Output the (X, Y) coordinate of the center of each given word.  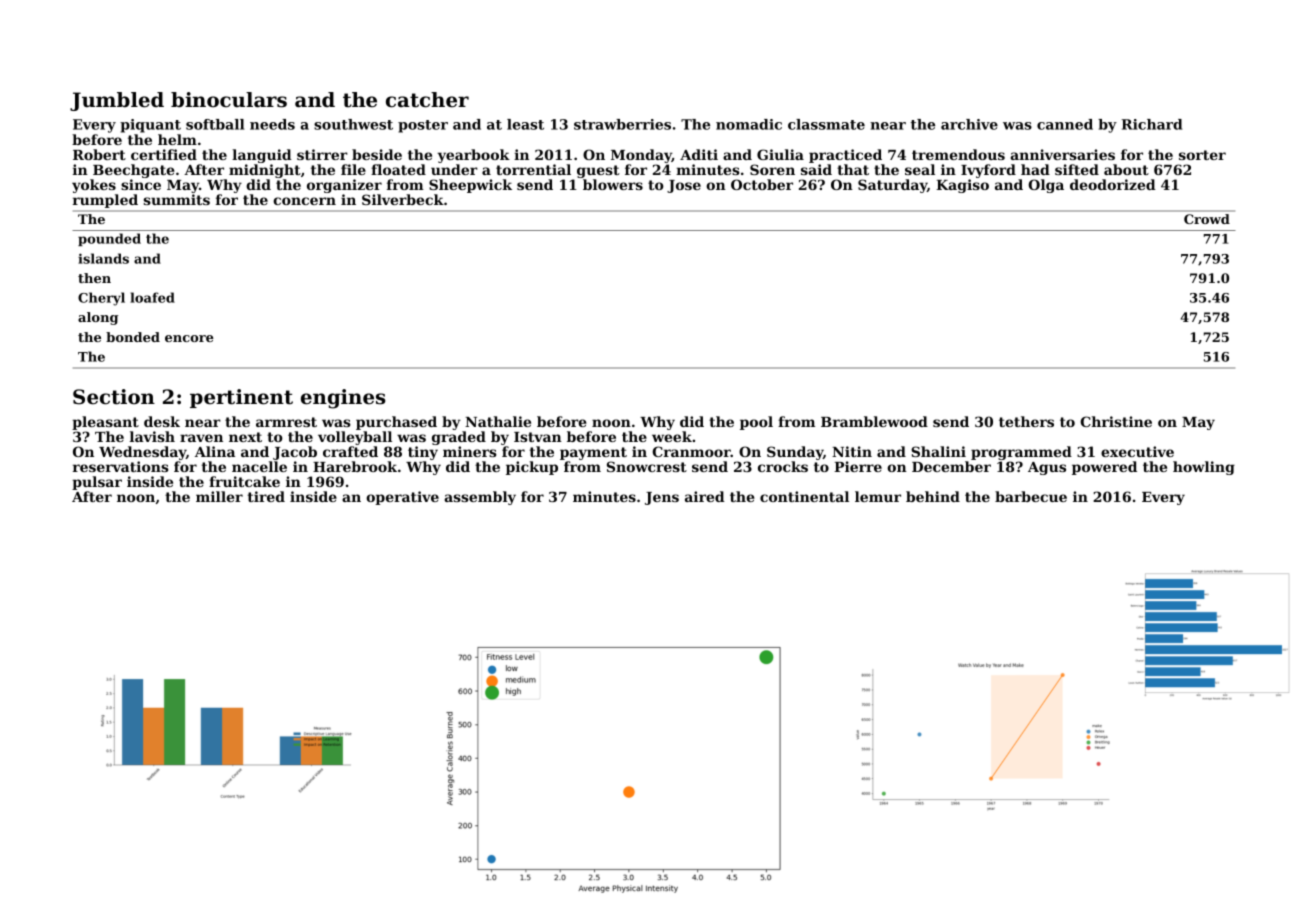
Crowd (1207, 219)
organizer (344, 186)
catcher (427, 100)
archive (969, 124)
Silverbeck (403, 199)
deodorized (1113, 184)
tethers (1026, 421)
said (816, 169)
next (245, 437)
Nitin (852, 451)
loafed (152, 297)
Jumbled (117, 101)
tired (266, 496)
